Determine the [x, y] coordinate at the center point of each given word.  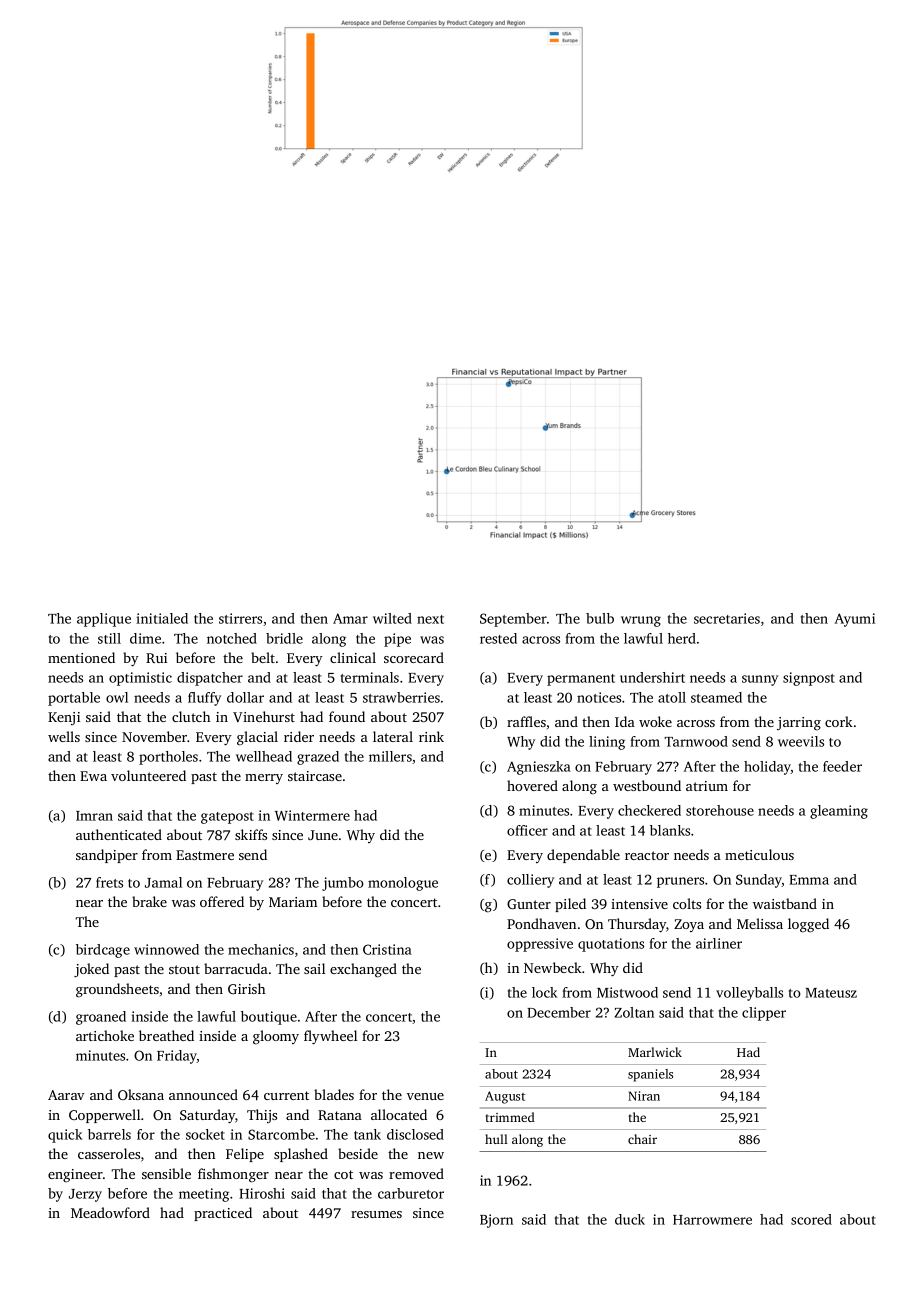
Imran [94, 816]
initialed [162, 618]
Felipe [245, 1155]
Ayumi [855, 620]
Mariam [293, 902]
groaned [101, 1018]
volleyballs [749, 994]
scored [811, 1219]
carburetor [411, 1193]
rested [498, 638]
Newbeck [553, 967]
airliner [719, 943]
